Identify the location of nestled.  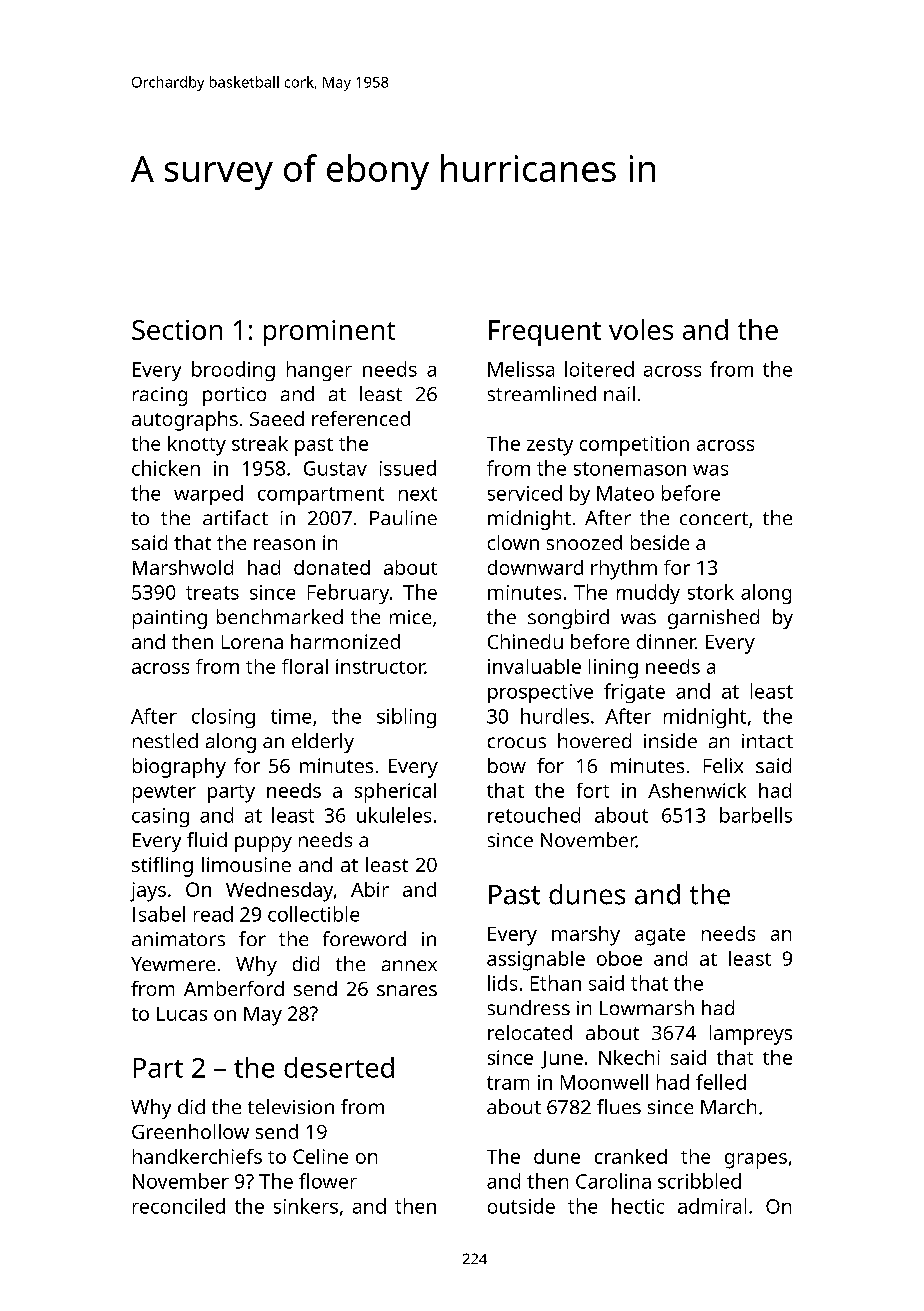
(165, 740).
